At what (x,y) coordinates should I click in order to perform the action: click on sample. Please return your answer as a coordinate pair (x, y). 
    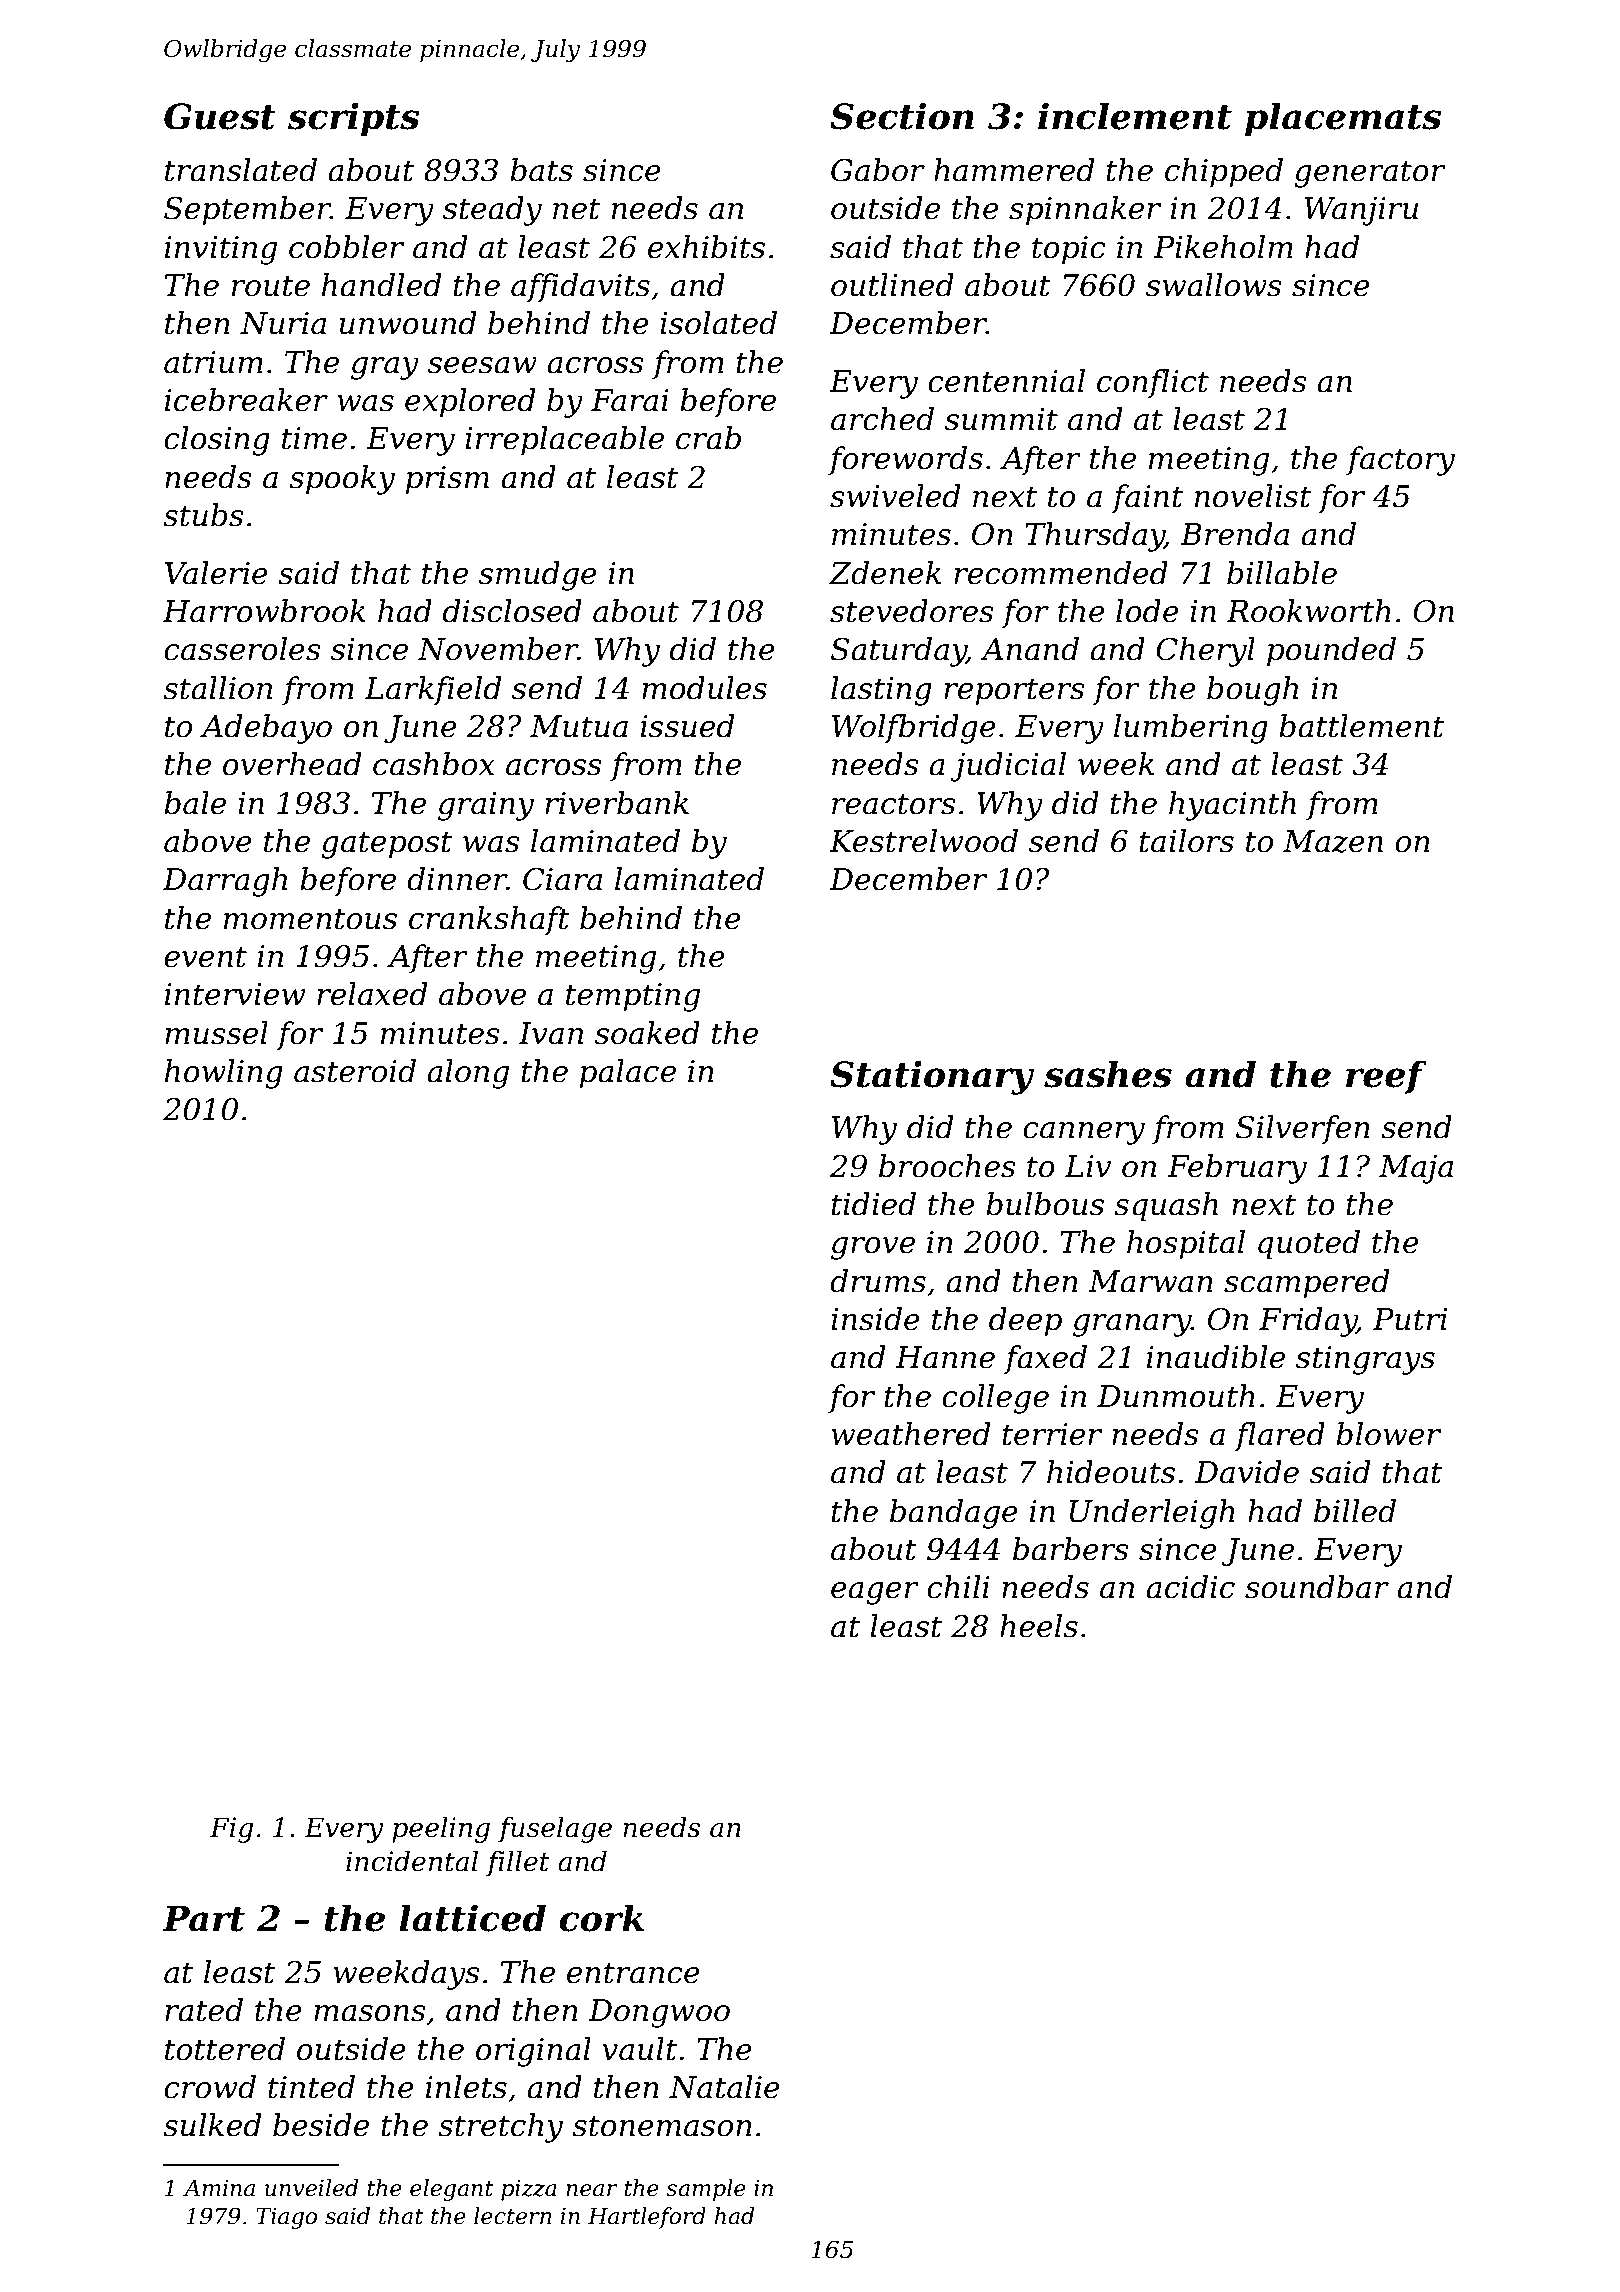
    Looking at the image, I should click on (706, 2190).
